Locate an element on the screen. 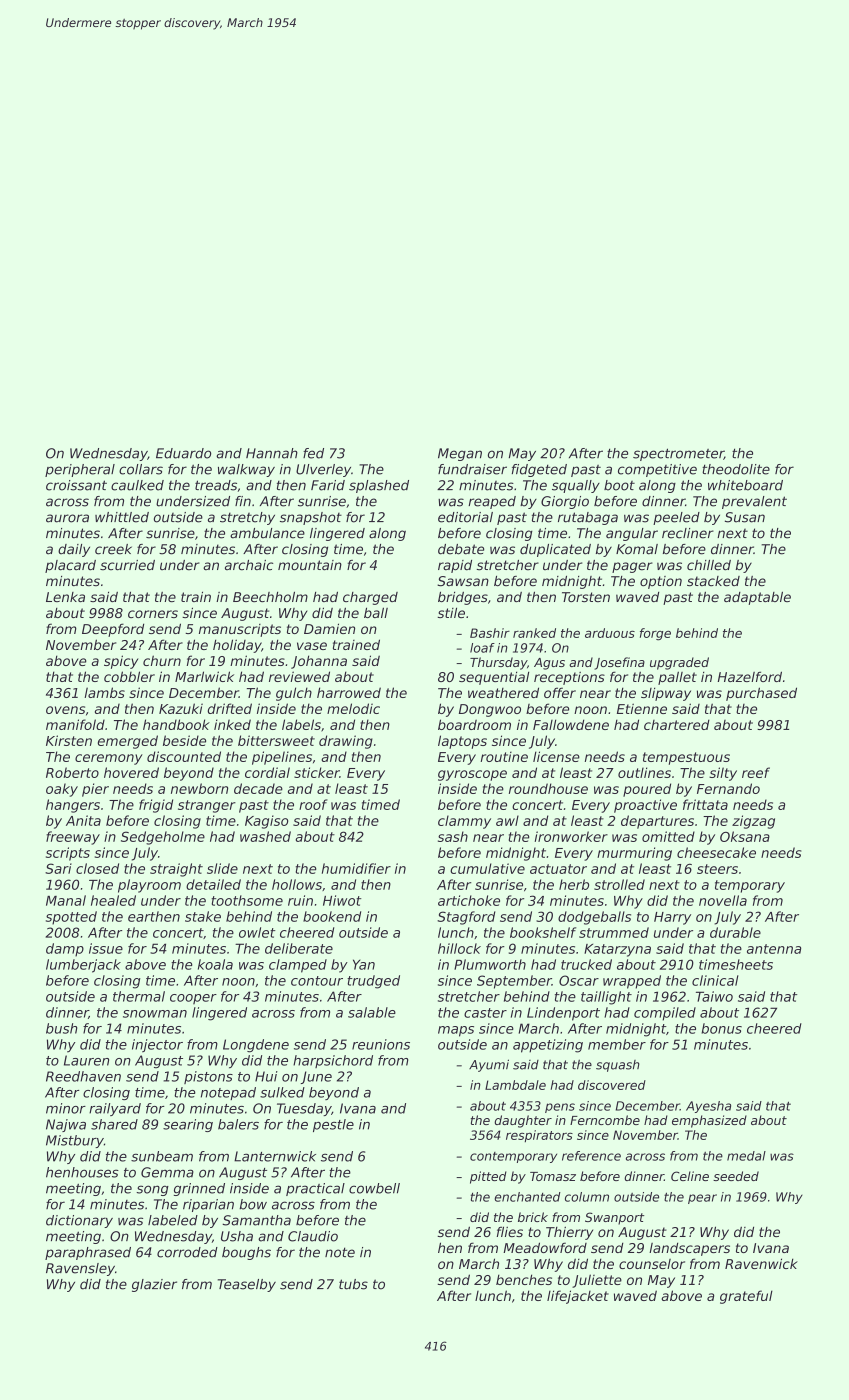 This screenshot has width=849, height=1400. harpsichord is located at coordinates (333, 1061).
